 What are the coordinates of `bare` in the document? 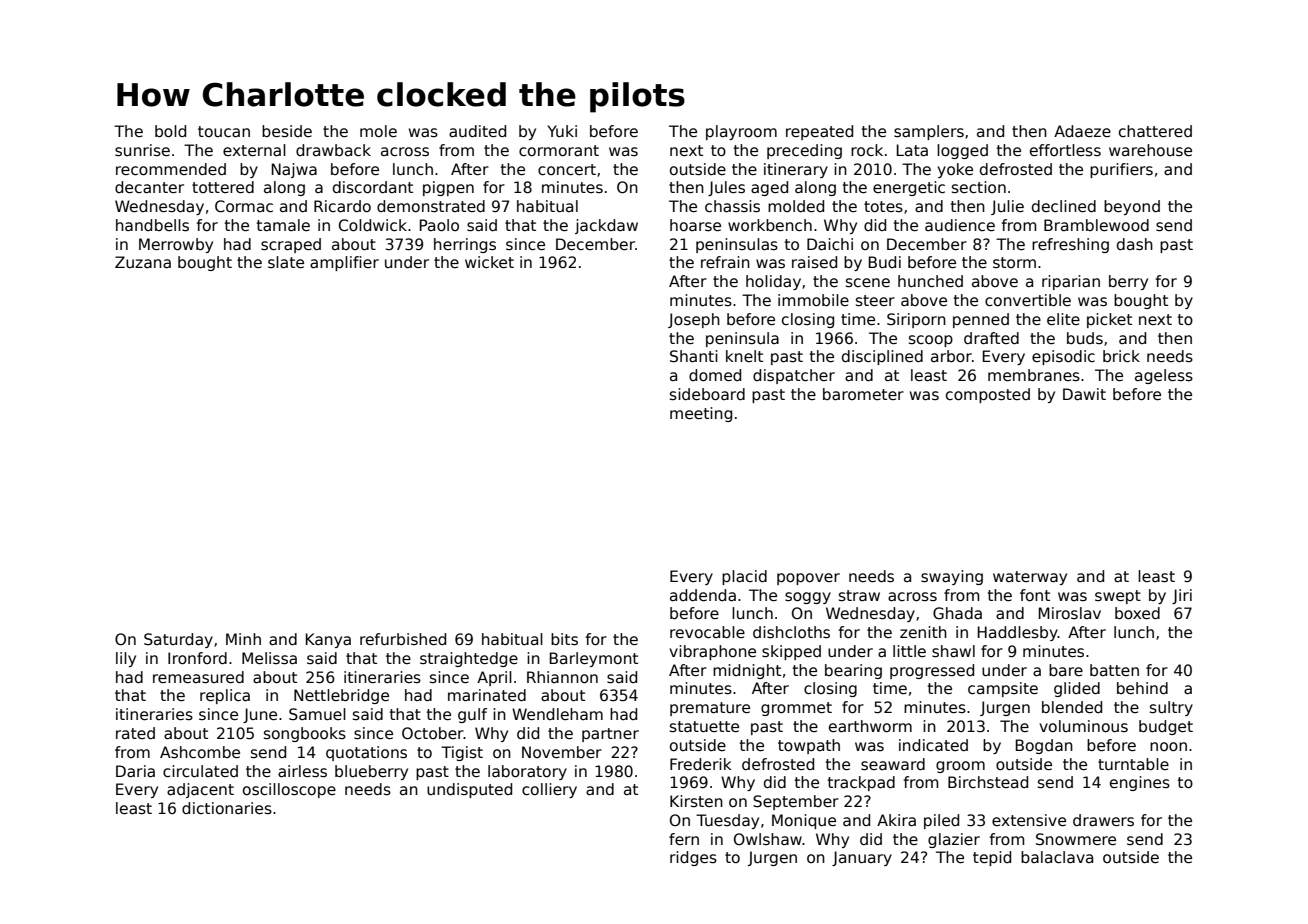 It's located at (1066, 670).
